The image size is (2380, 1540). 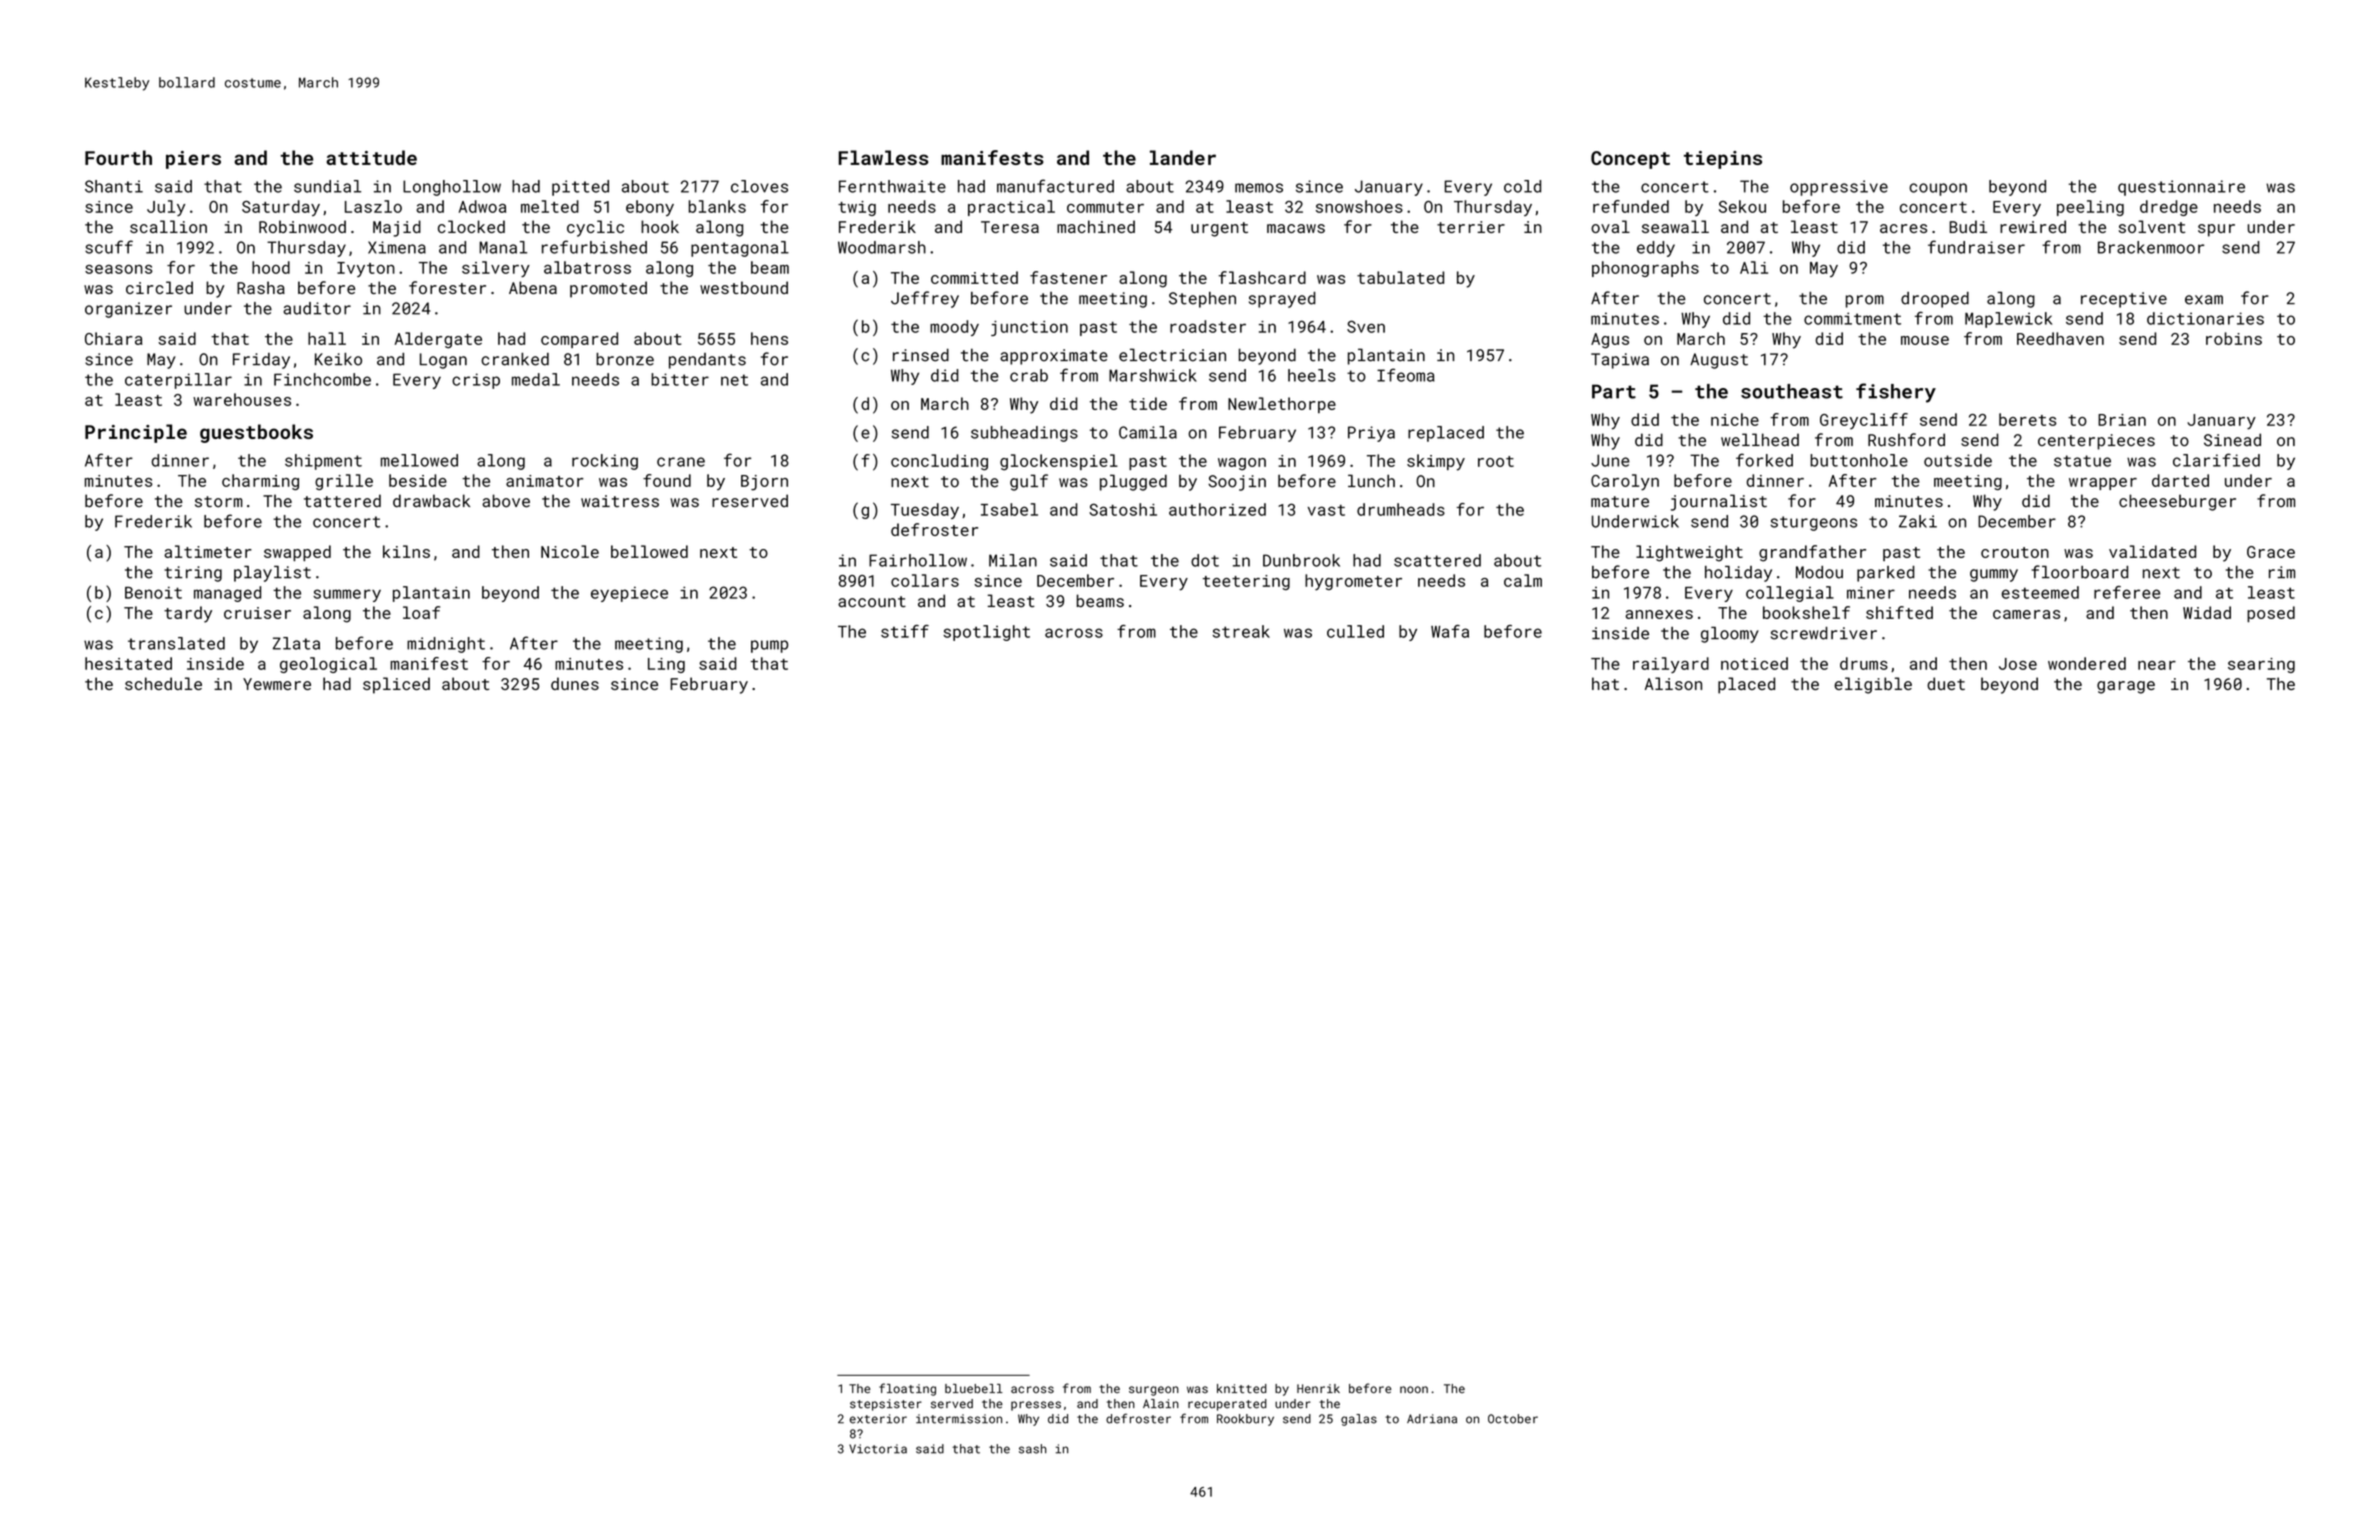 What do you see at coordinates (1513, 1419) in the screenshot?
I see `October` at bounding box center [1513, 1419].
